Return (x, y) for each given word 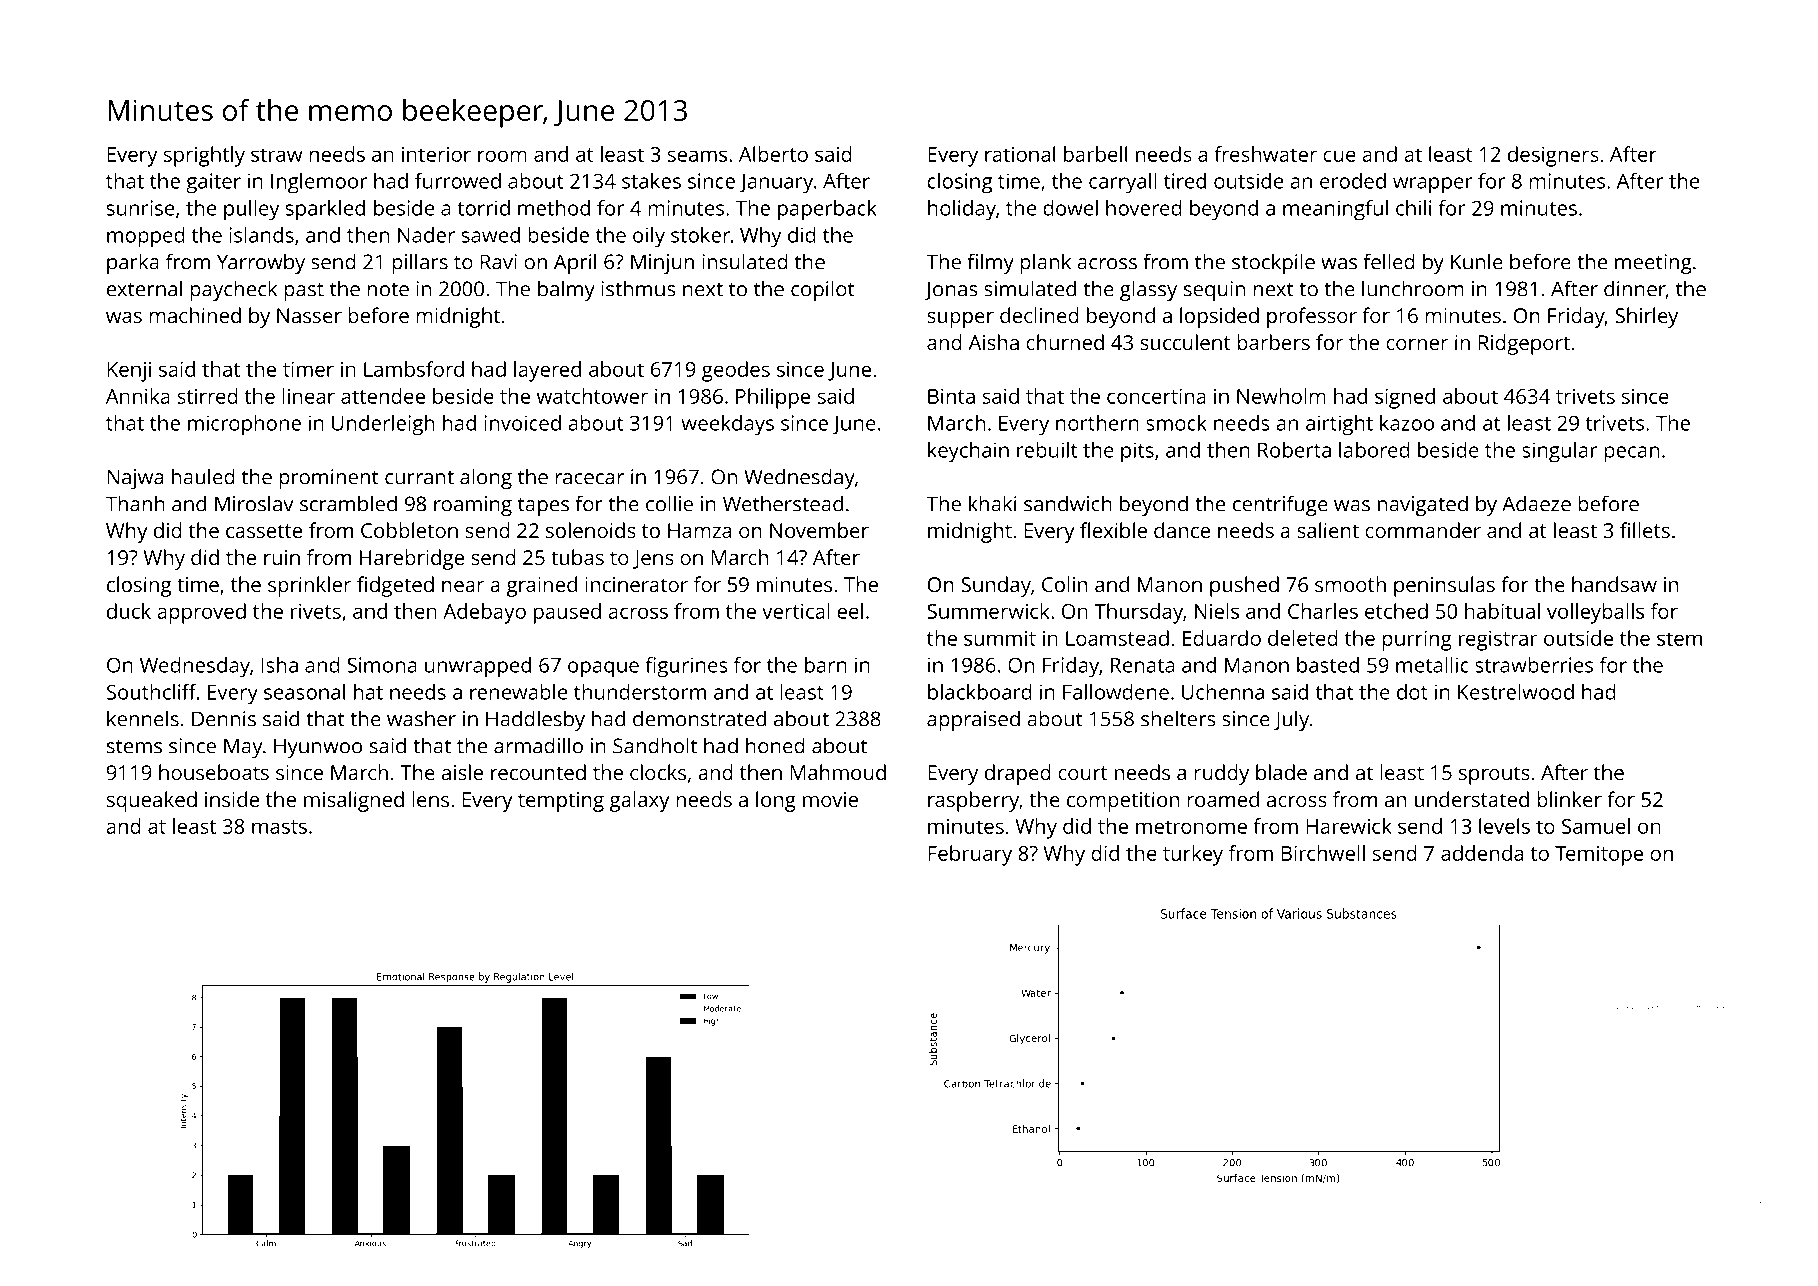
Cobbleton (409, 530)
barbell (1095, 154)
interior (436, 154)
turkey (1193, 855)
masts (279, 827)
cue (1339, 156)
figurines (686, 667)
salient (1328, 530)
